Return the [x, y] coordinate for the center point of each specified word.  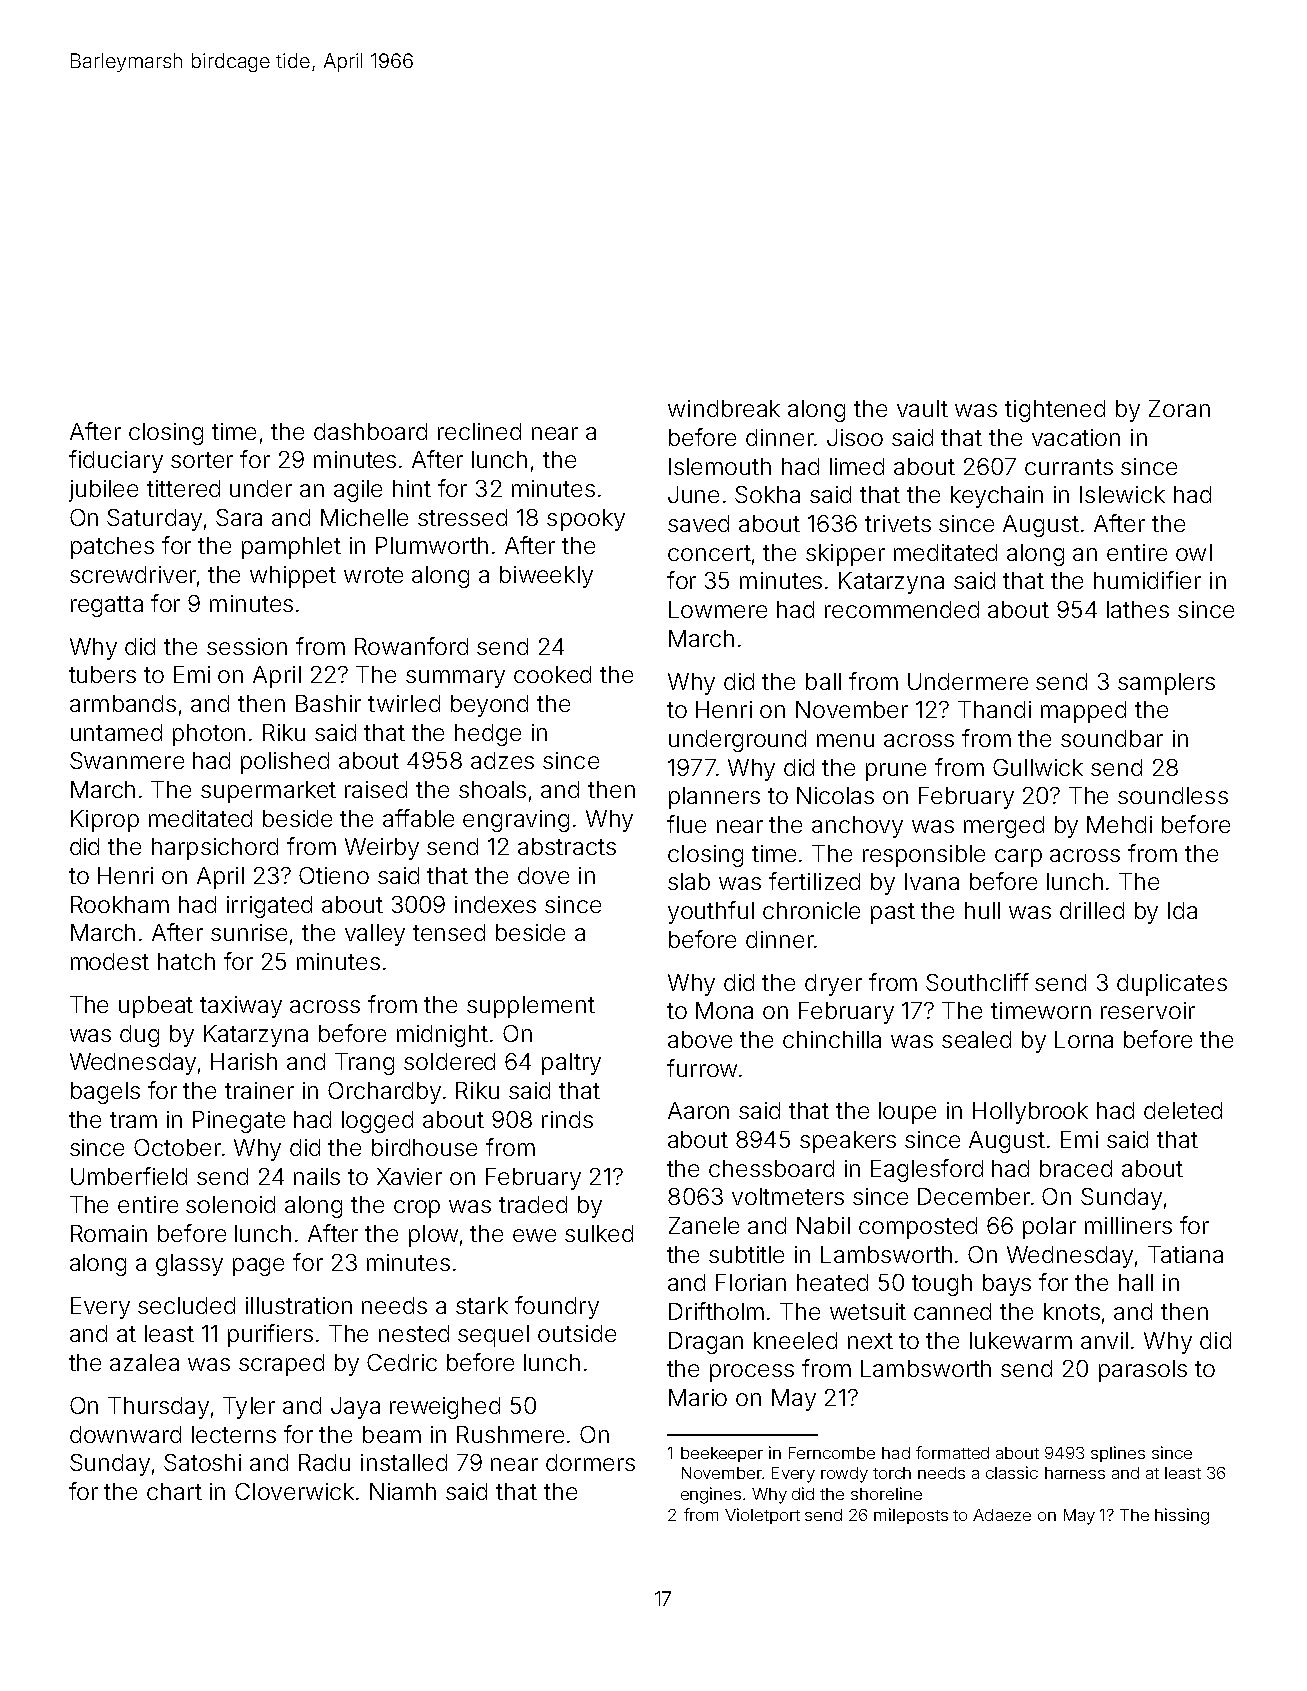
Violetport [762, 1516]
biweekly [546, 577]
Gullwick [1038, 767]
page [258, 1267]
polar [1049, 1228]
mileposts [911, 1516]
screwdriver [133, 574]
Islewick [1122, 494]
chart [174, 1491]
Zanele [704, 1225]
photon [209, 735]
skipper [845, 555]
